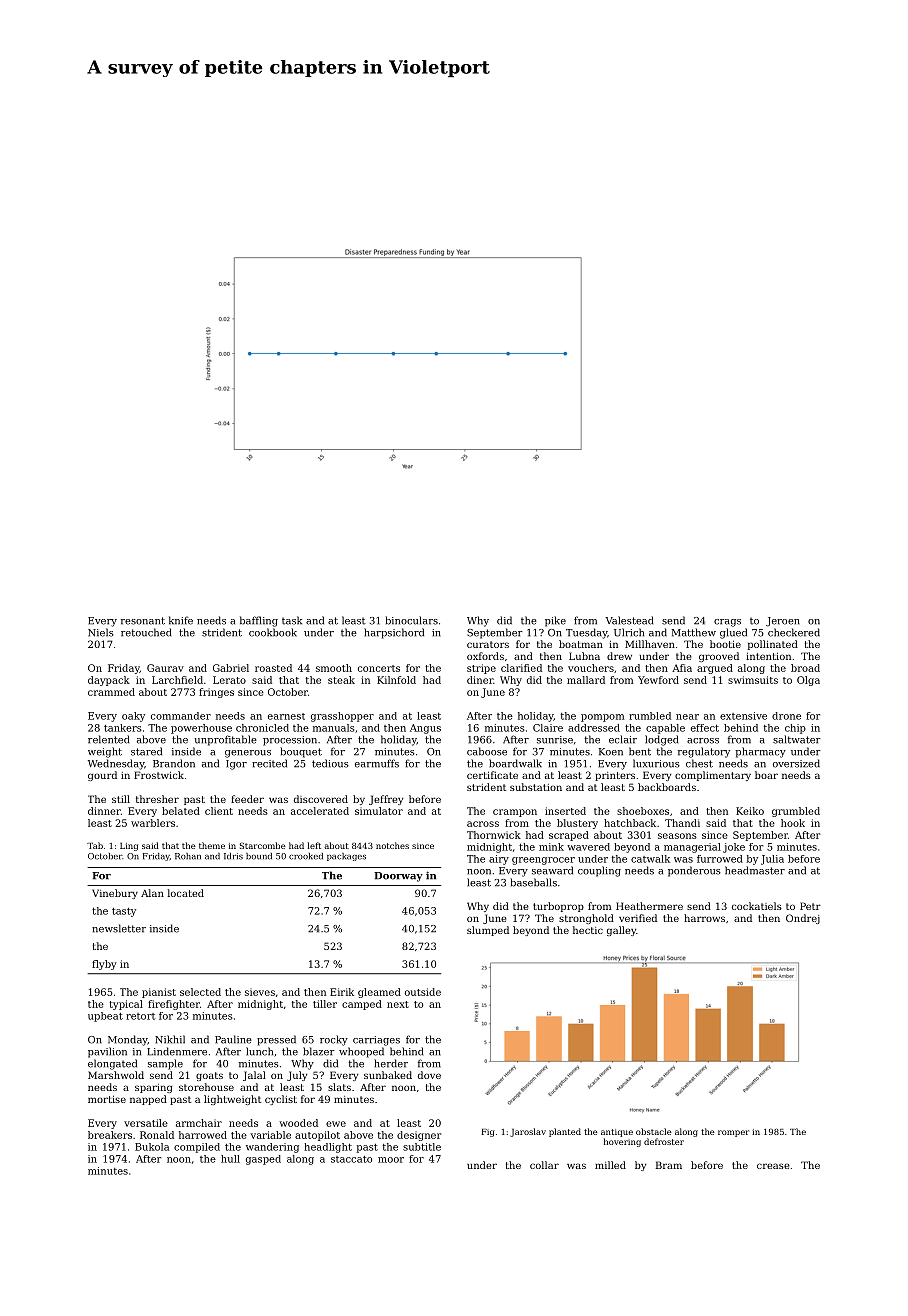 This image has height=1316, width=908. What do you see at coordinates (555, 621) in the image?
I see `pike` at bounding box center [555, 621].
